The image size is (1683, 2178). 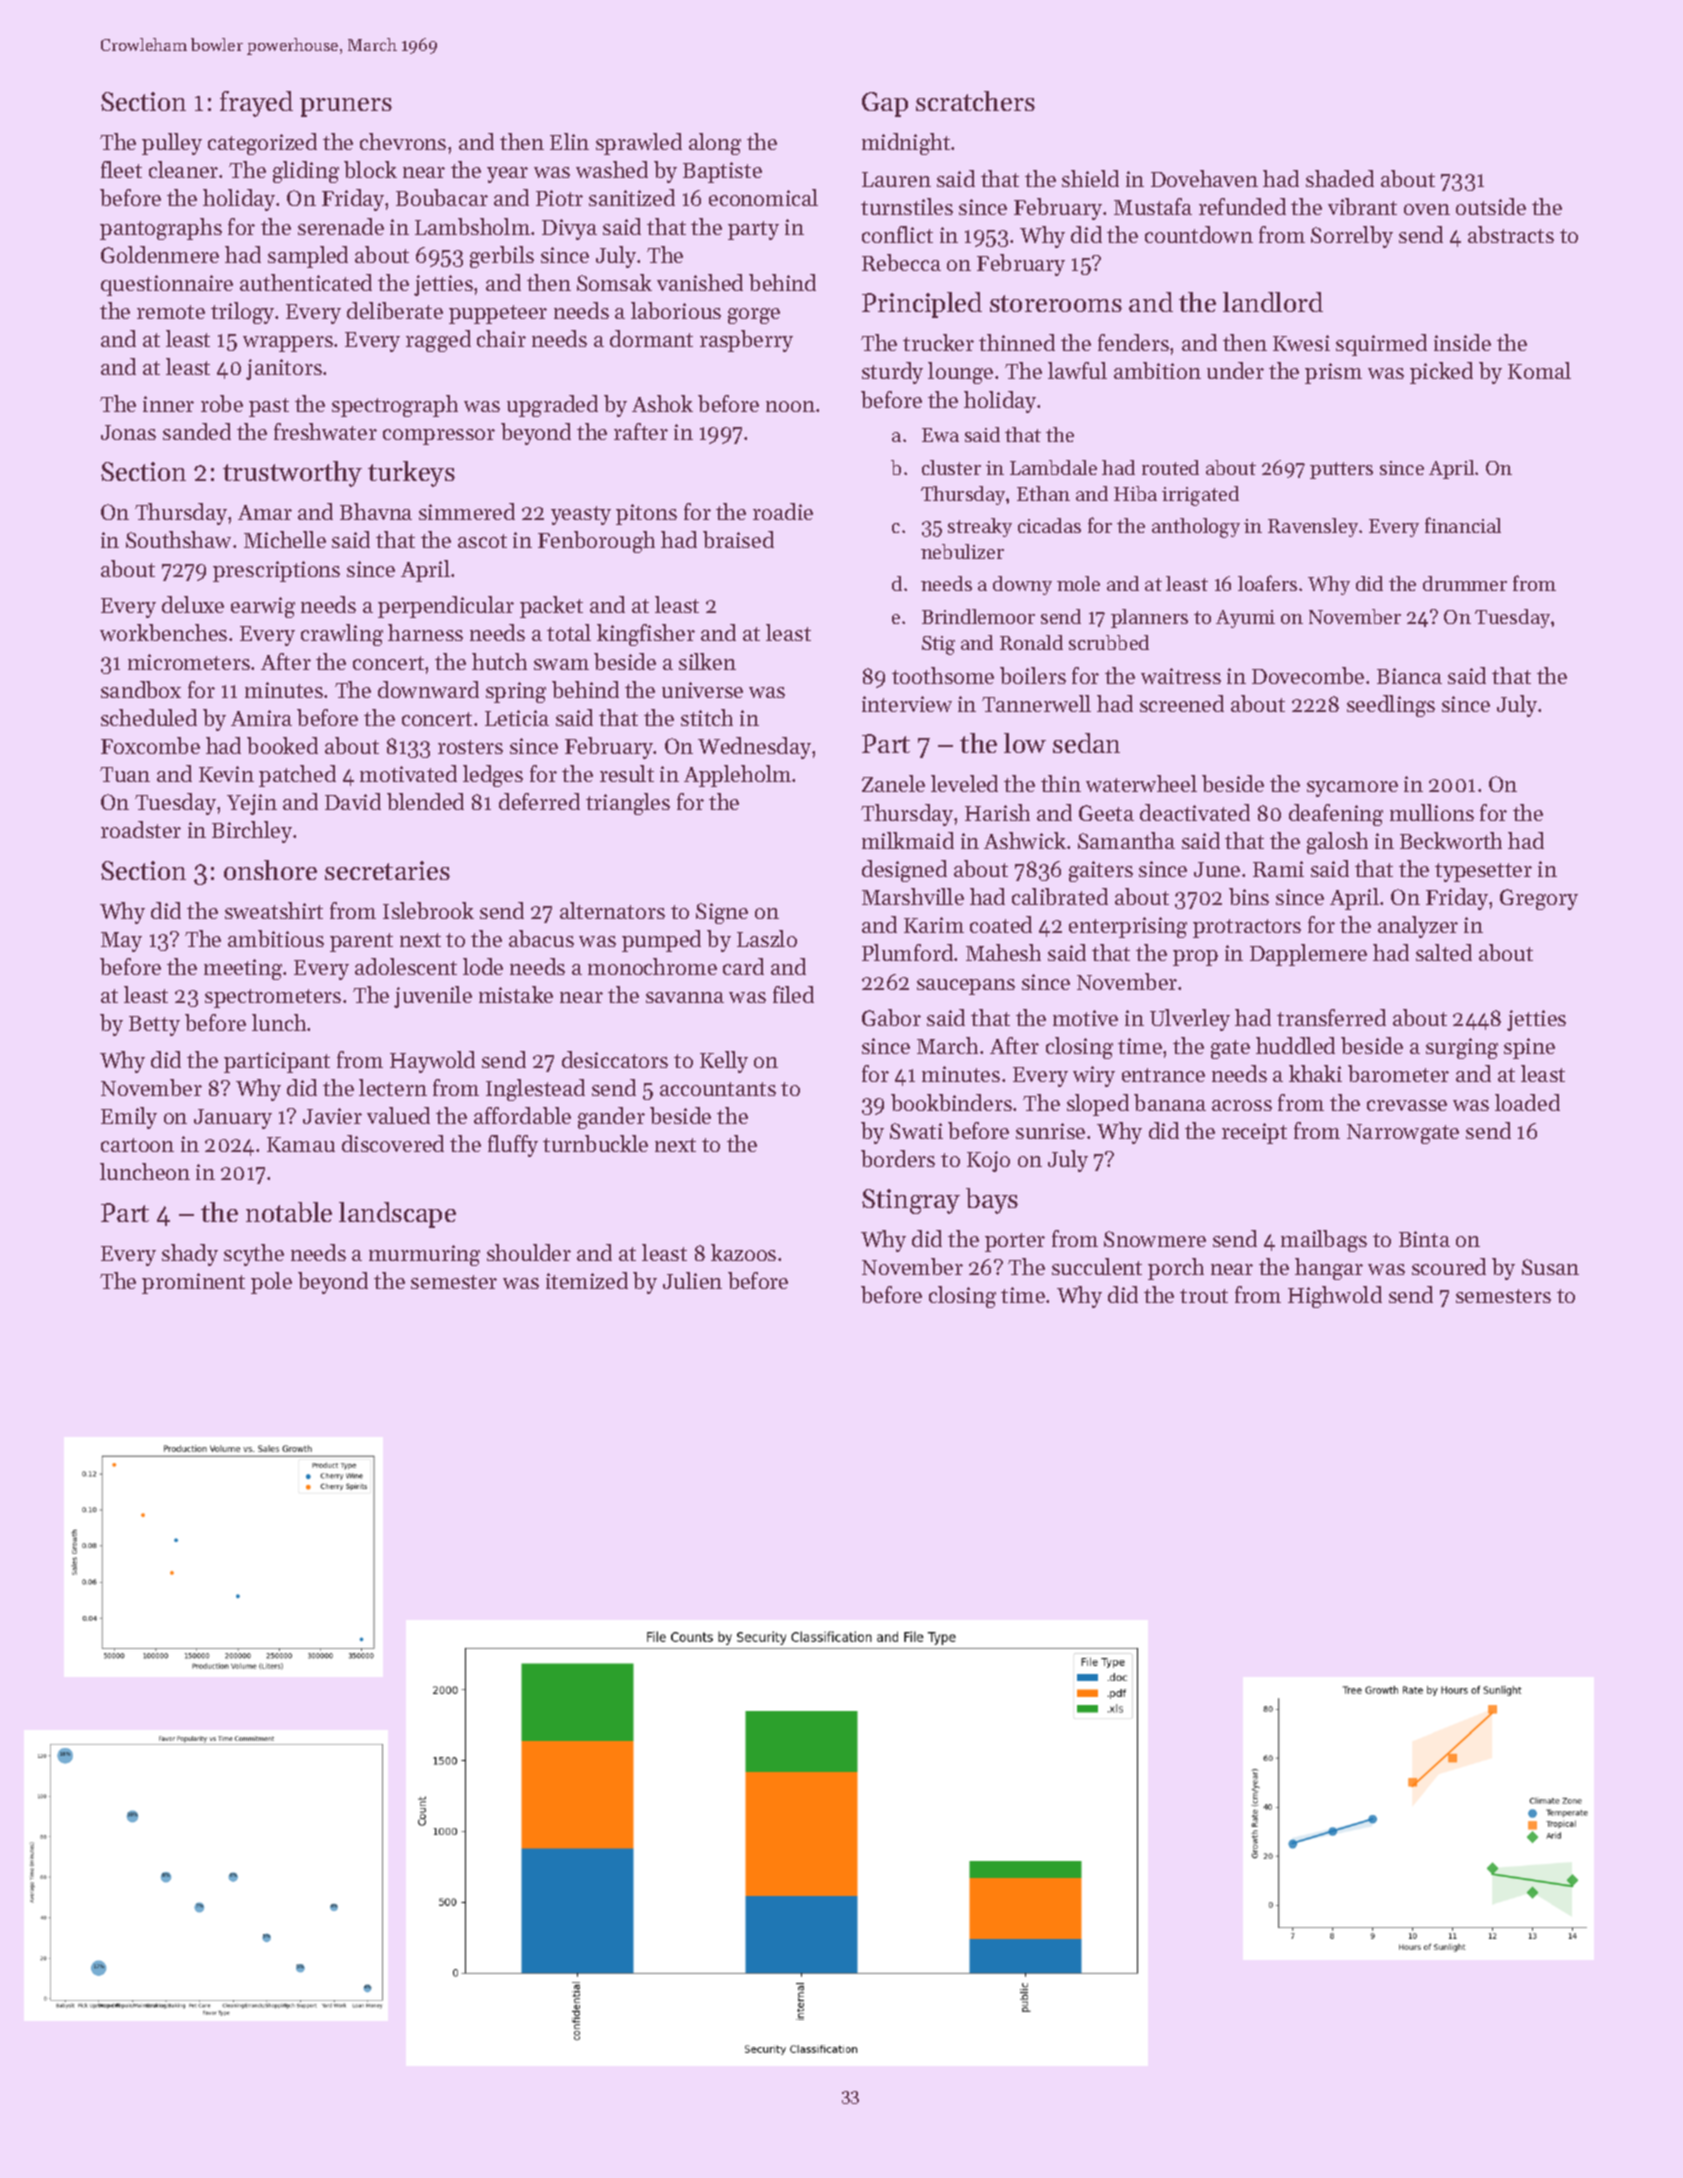 What do you see at coordinates (263, 607) in the screenshot?
I see `earwig` at bounding box center [263, 607].
